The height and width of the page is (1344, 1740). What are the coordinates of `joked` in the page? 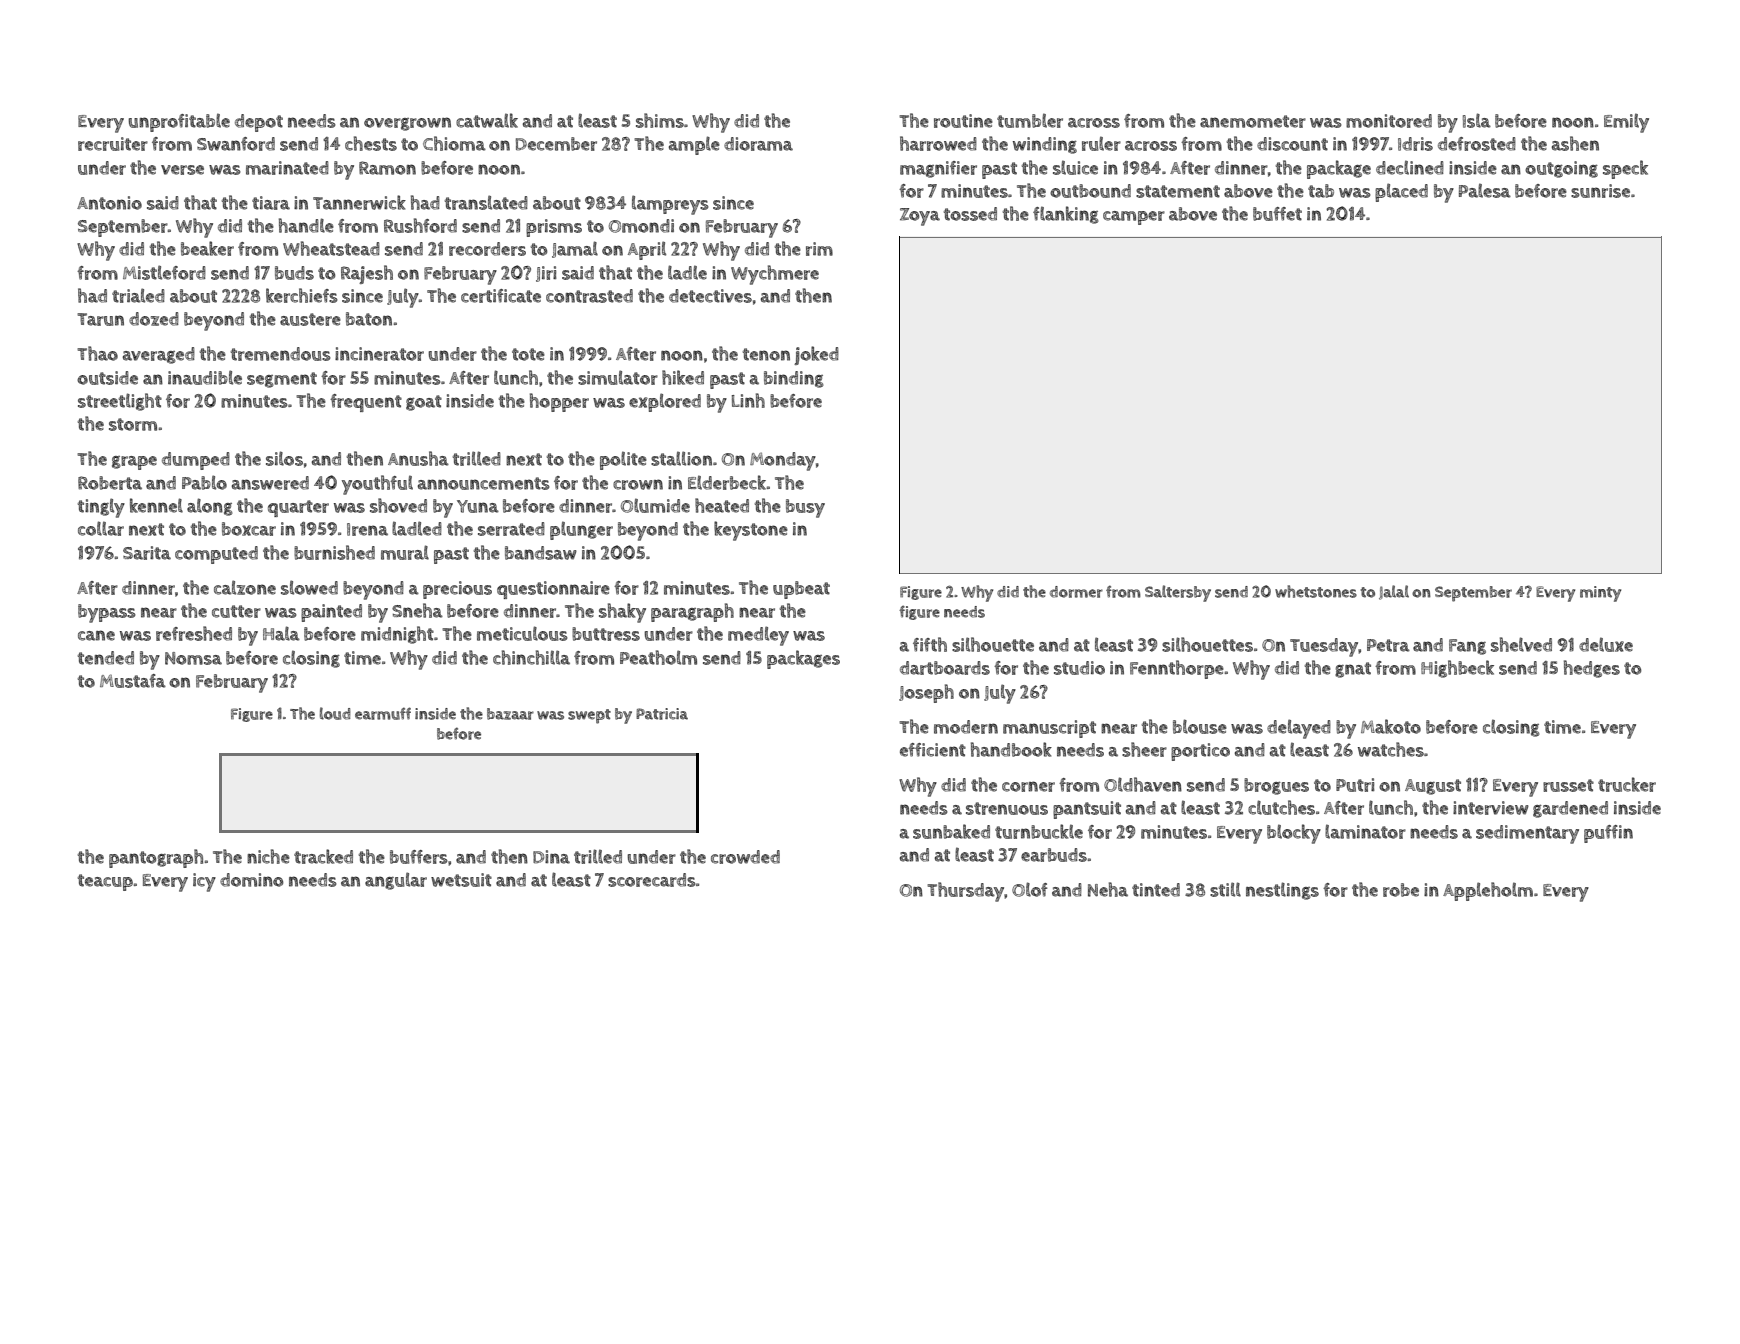 It's located at (816, 355).
